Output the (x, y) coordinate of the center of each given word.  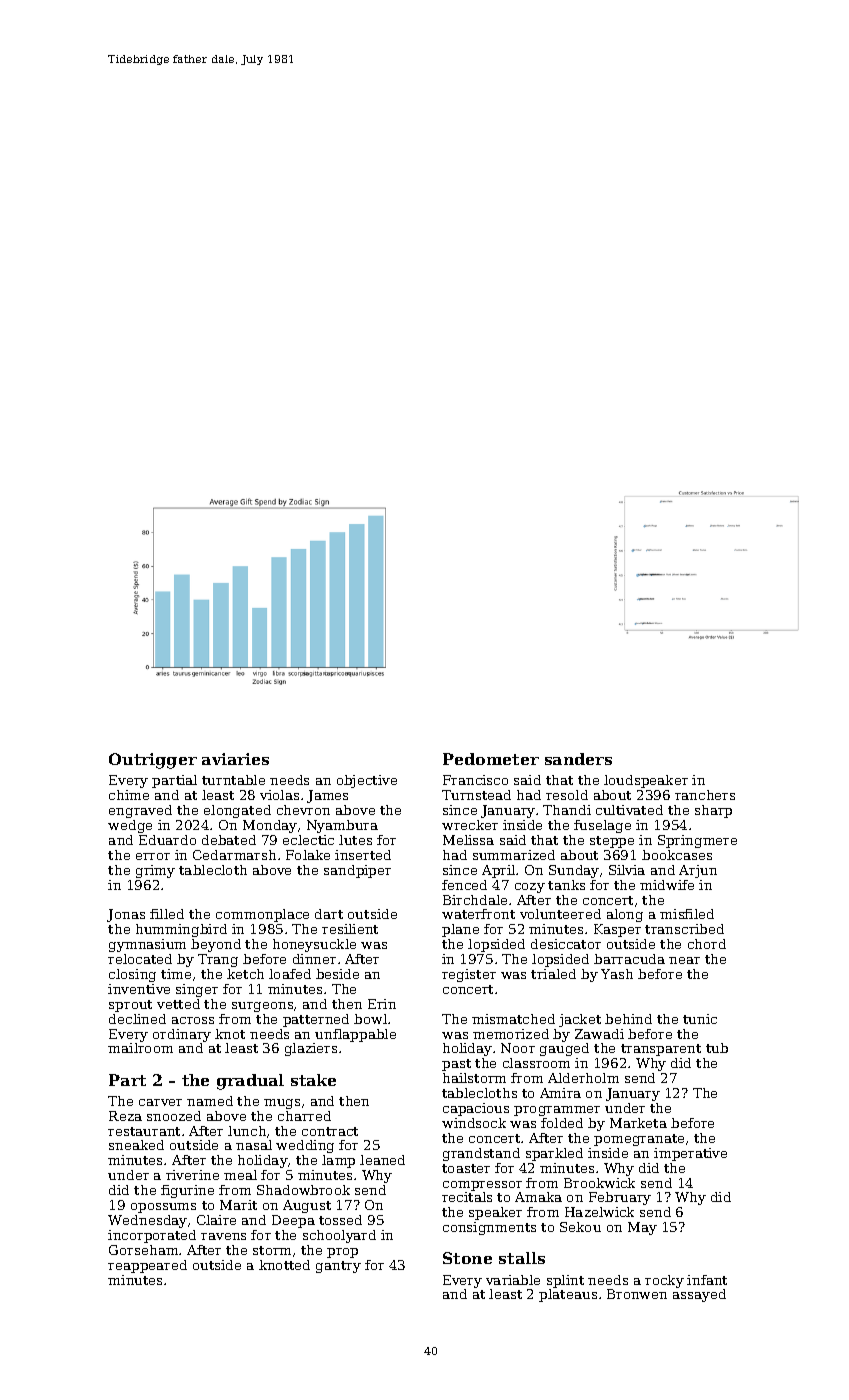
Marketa (638, 1123)
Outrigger (153, 761)
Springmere (697, 841)
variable (513, 1280)
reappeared (147, 1266)
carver (160, 1102)
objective (367, 781)
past (456, 1065)
